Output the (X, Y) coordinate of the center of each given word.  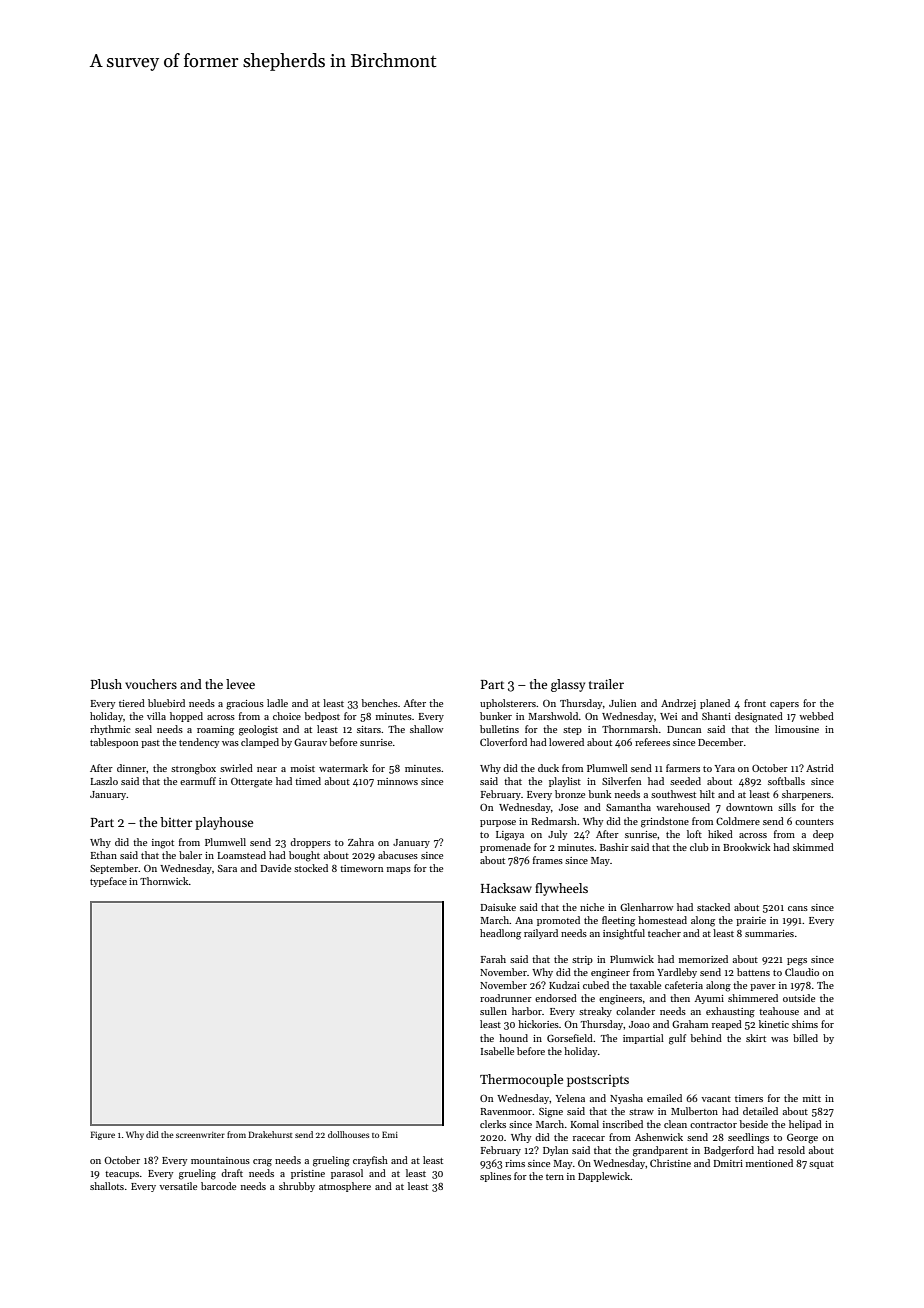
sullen (493, 1011)
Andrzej (678, 704)
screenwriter (200, 1135)
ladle (277, 703)
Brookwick (746, 847)
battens (753, 972)
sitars (369, 729)
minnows (397, 781)
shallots (107, 1186)
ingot (163, 844)
